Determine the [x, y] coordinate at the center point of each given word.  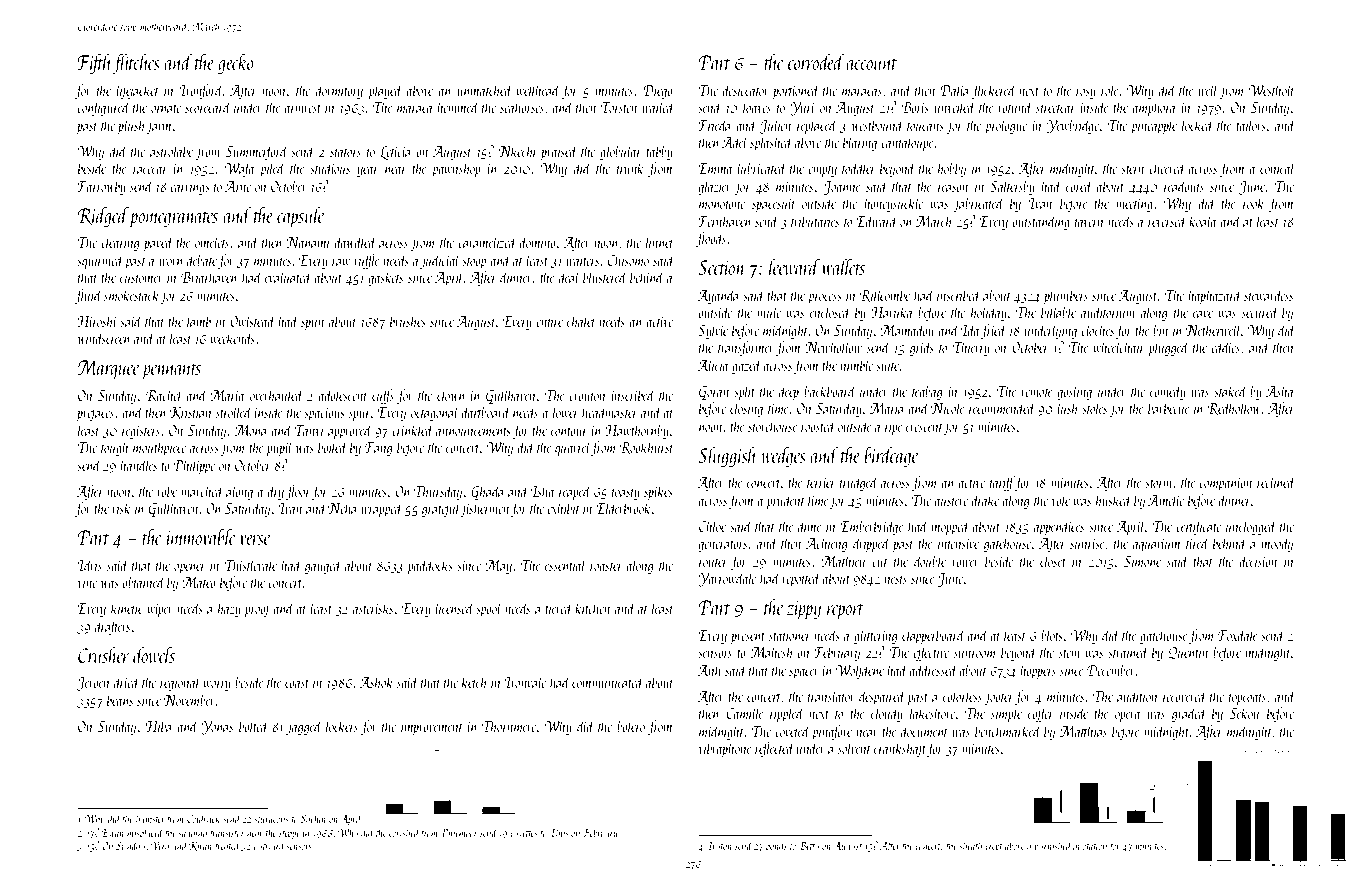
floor [298, 492]
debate [202, 259]
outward [269, 845]
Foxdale [1238, 634]
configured [104, 108]
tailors [1251, 124]
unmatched [485, 89]
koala [1202, 220]
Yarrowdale [727, 579]
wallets [843, 266]
